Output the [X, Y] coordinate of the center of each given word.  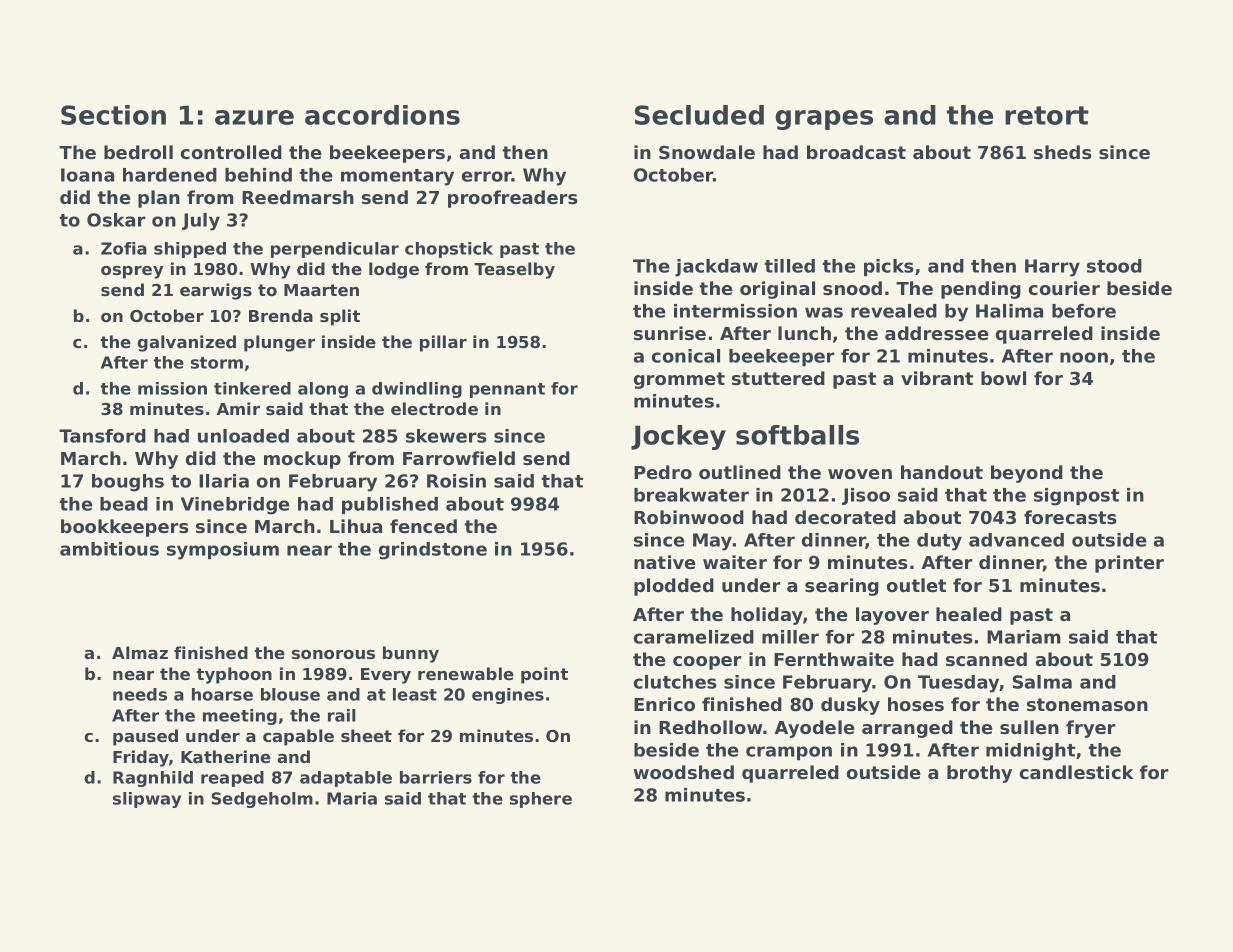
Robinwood [689, 517]
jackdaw [716, 268]
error [487, 176]
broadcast [856, 152]
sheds [1063, 152]
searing [842, 587]
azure [254, 117]
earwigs [216, 291]
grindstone [433, 551]
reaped [232, 779]
